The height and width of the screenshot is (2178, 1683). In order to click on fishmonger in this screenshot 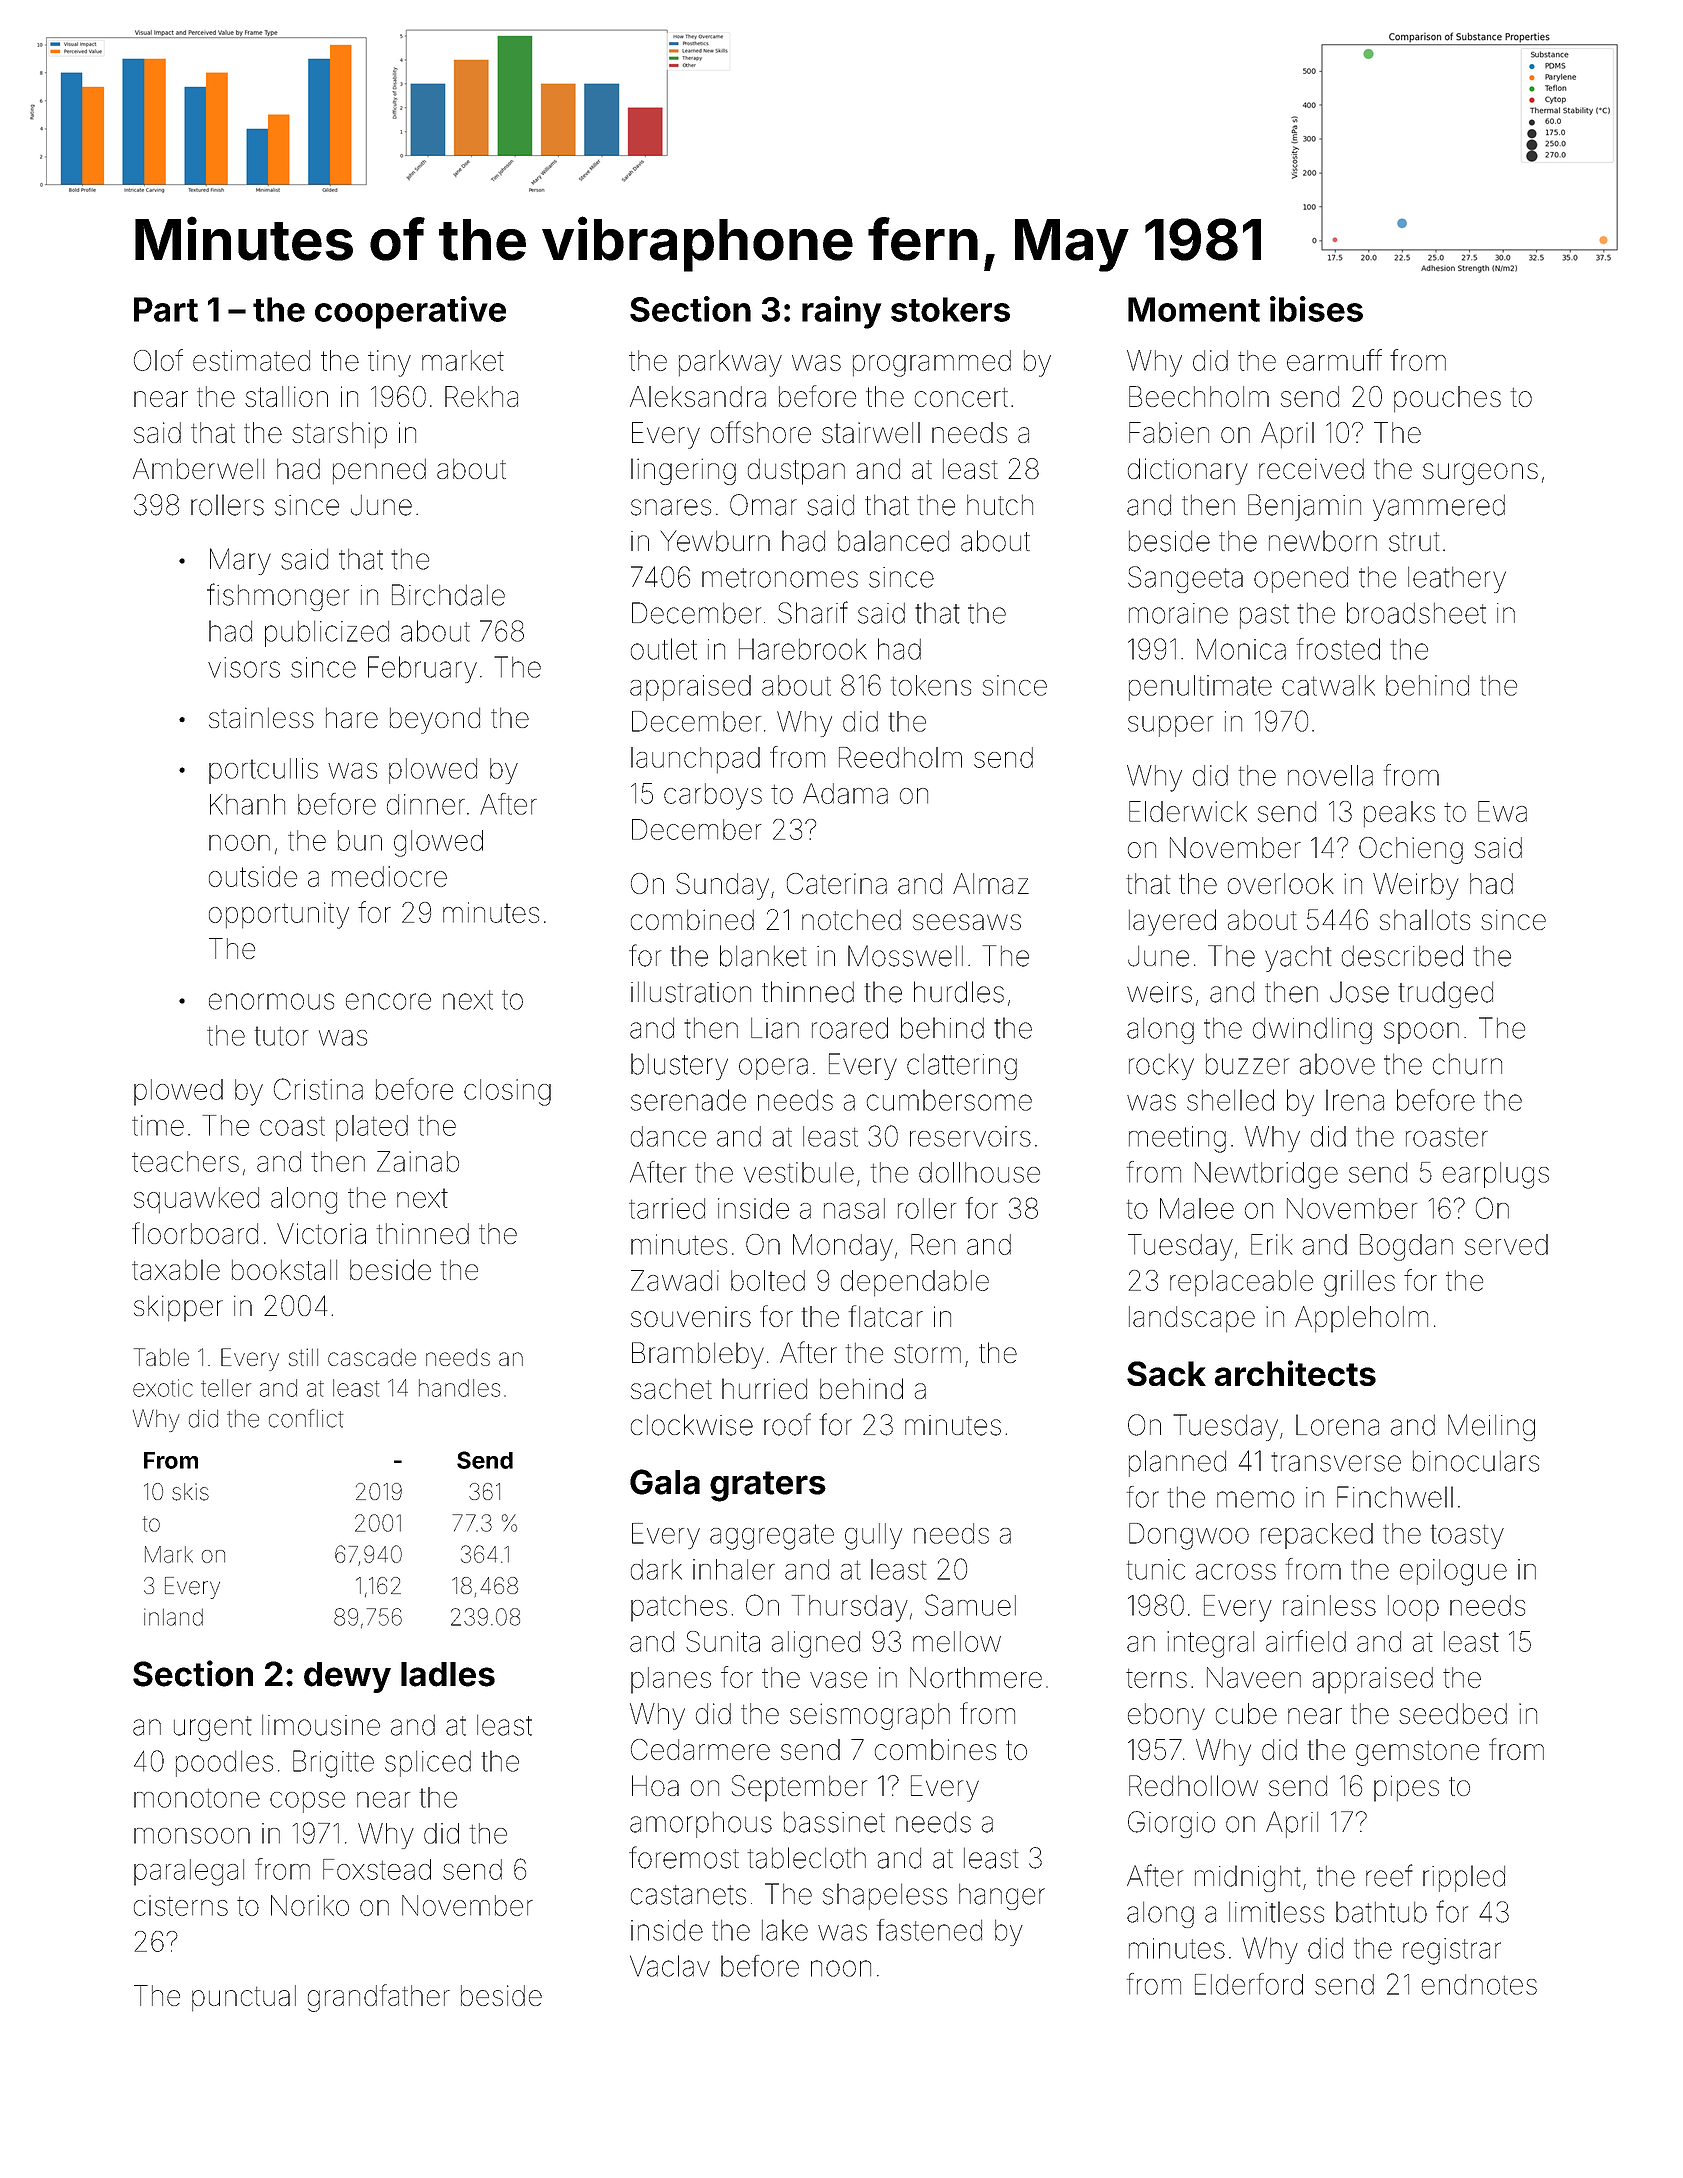, I will do `click(278, 597)`.
